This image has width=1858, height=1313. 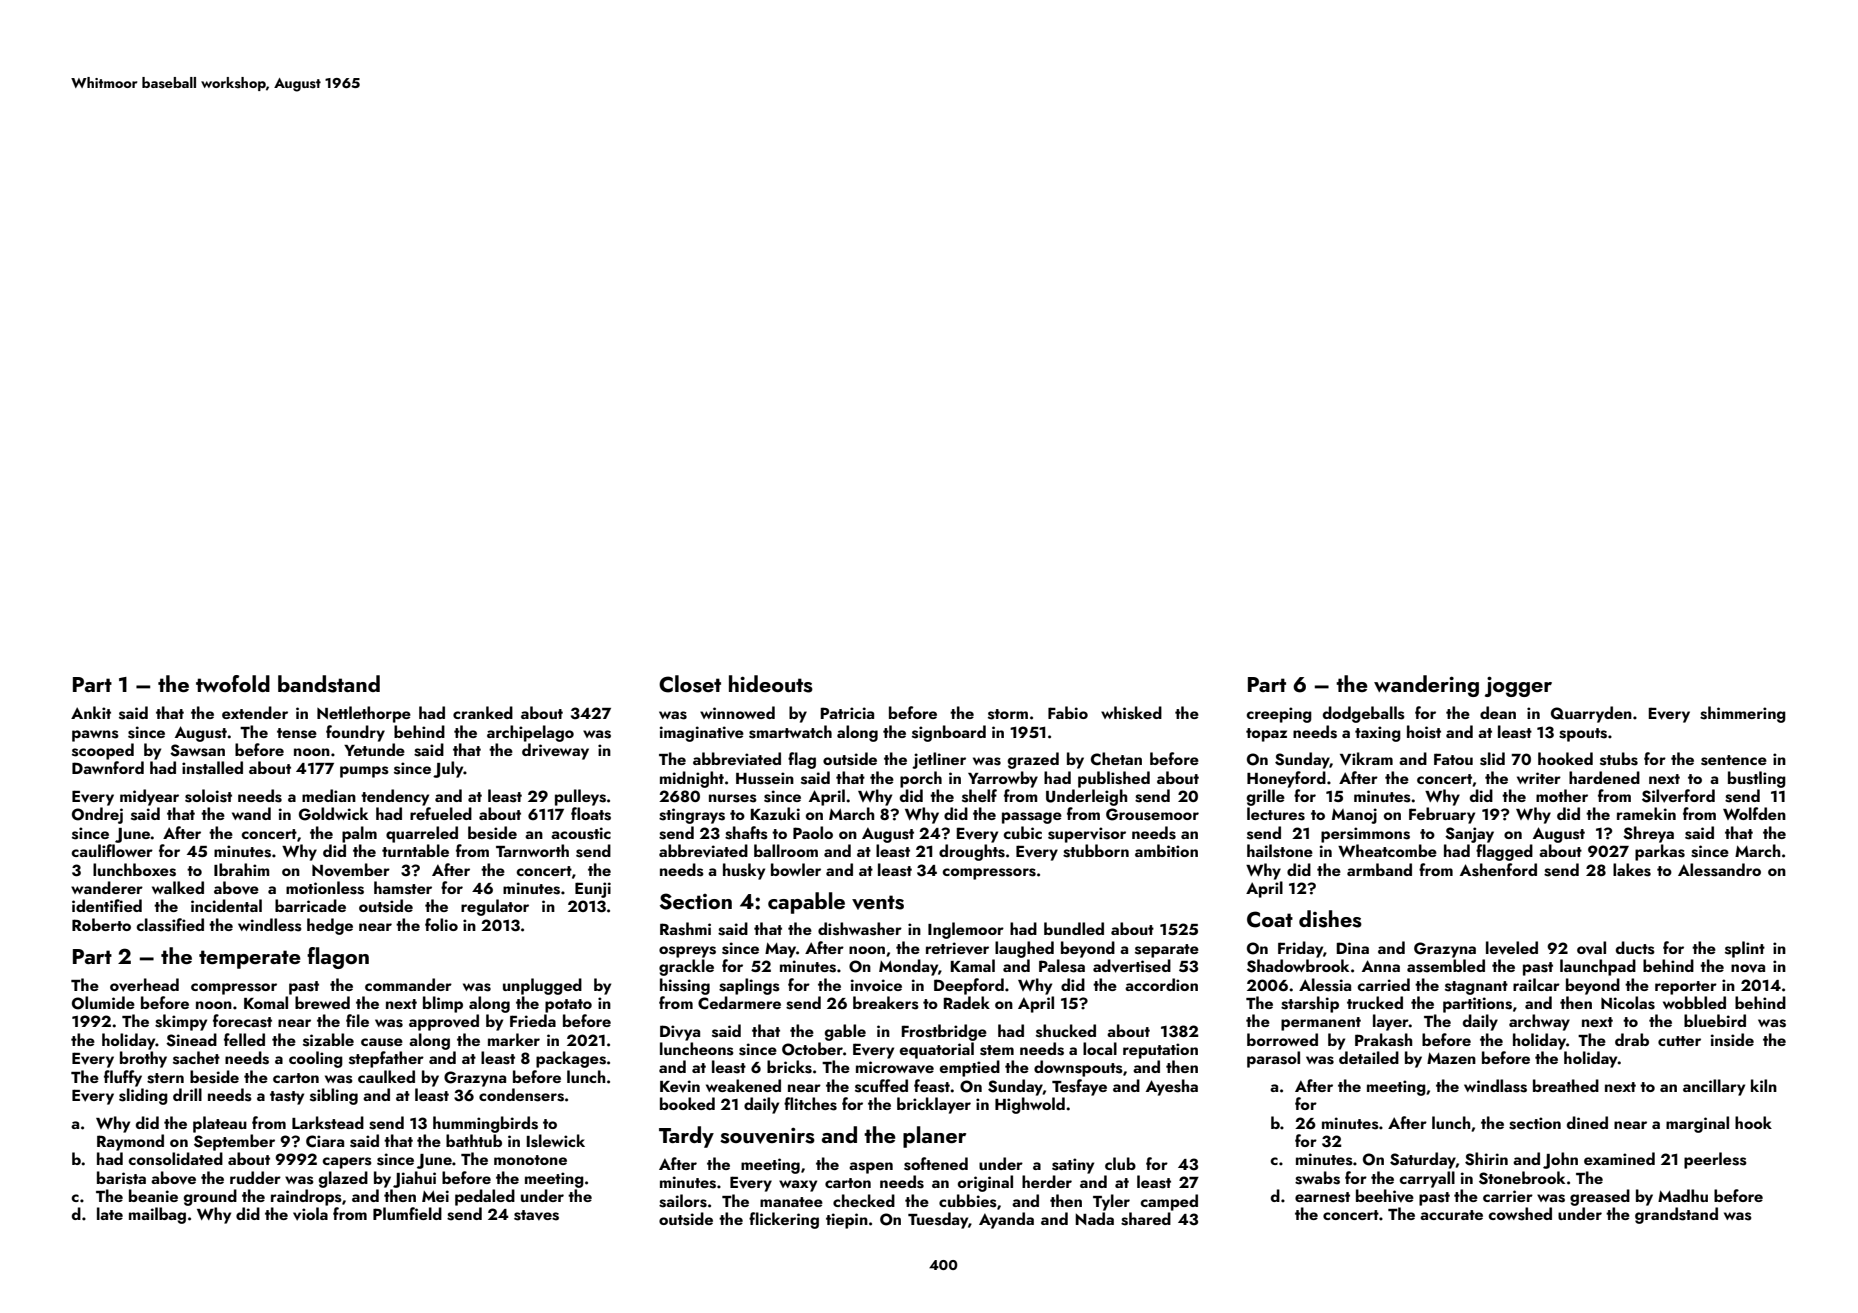 What do you see at coordinates (297, 733) in the image?
I see `tense` at bounding box center [297, 733].
